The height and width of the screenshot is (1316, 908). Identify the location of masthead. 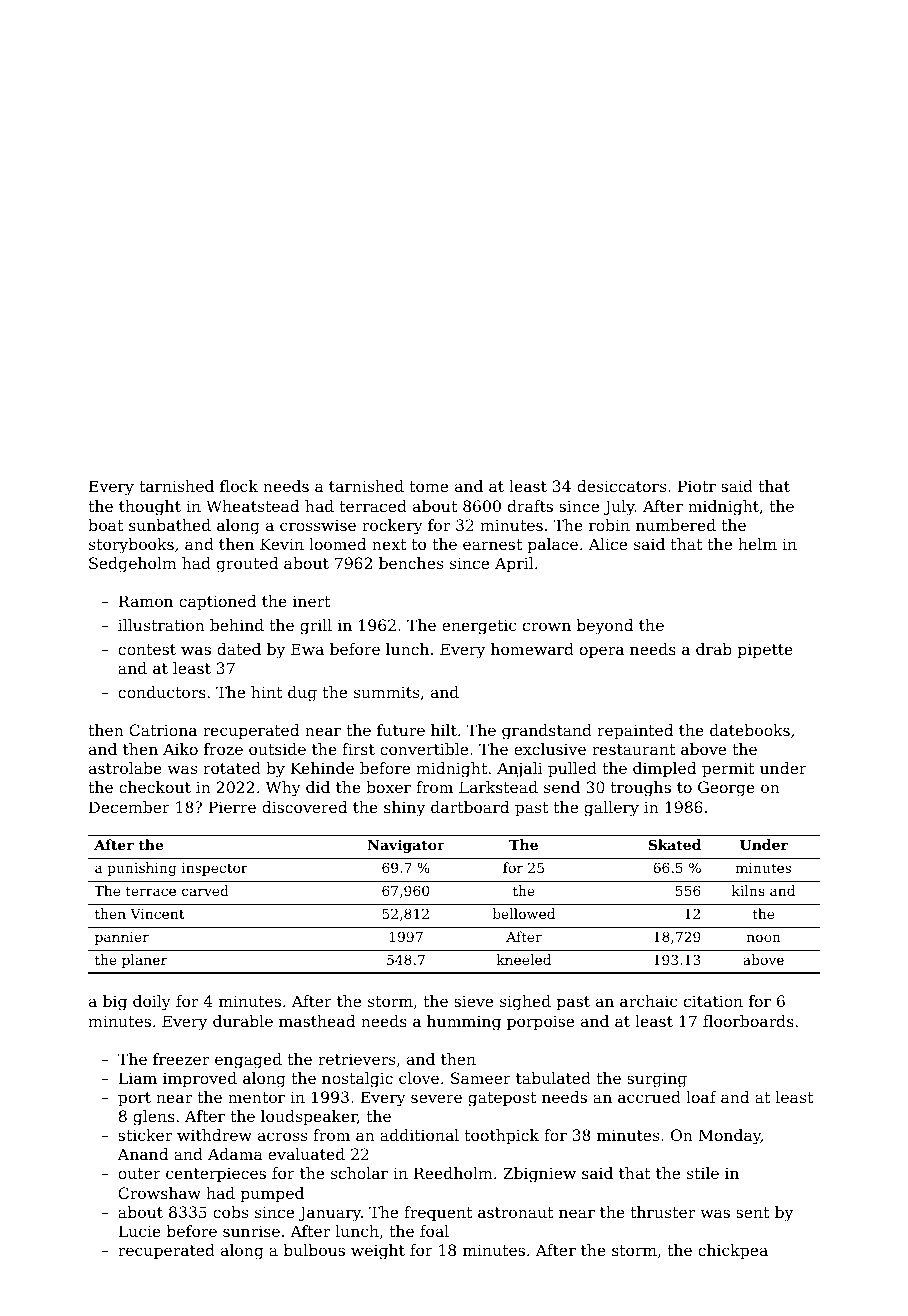
(317, 1021).
